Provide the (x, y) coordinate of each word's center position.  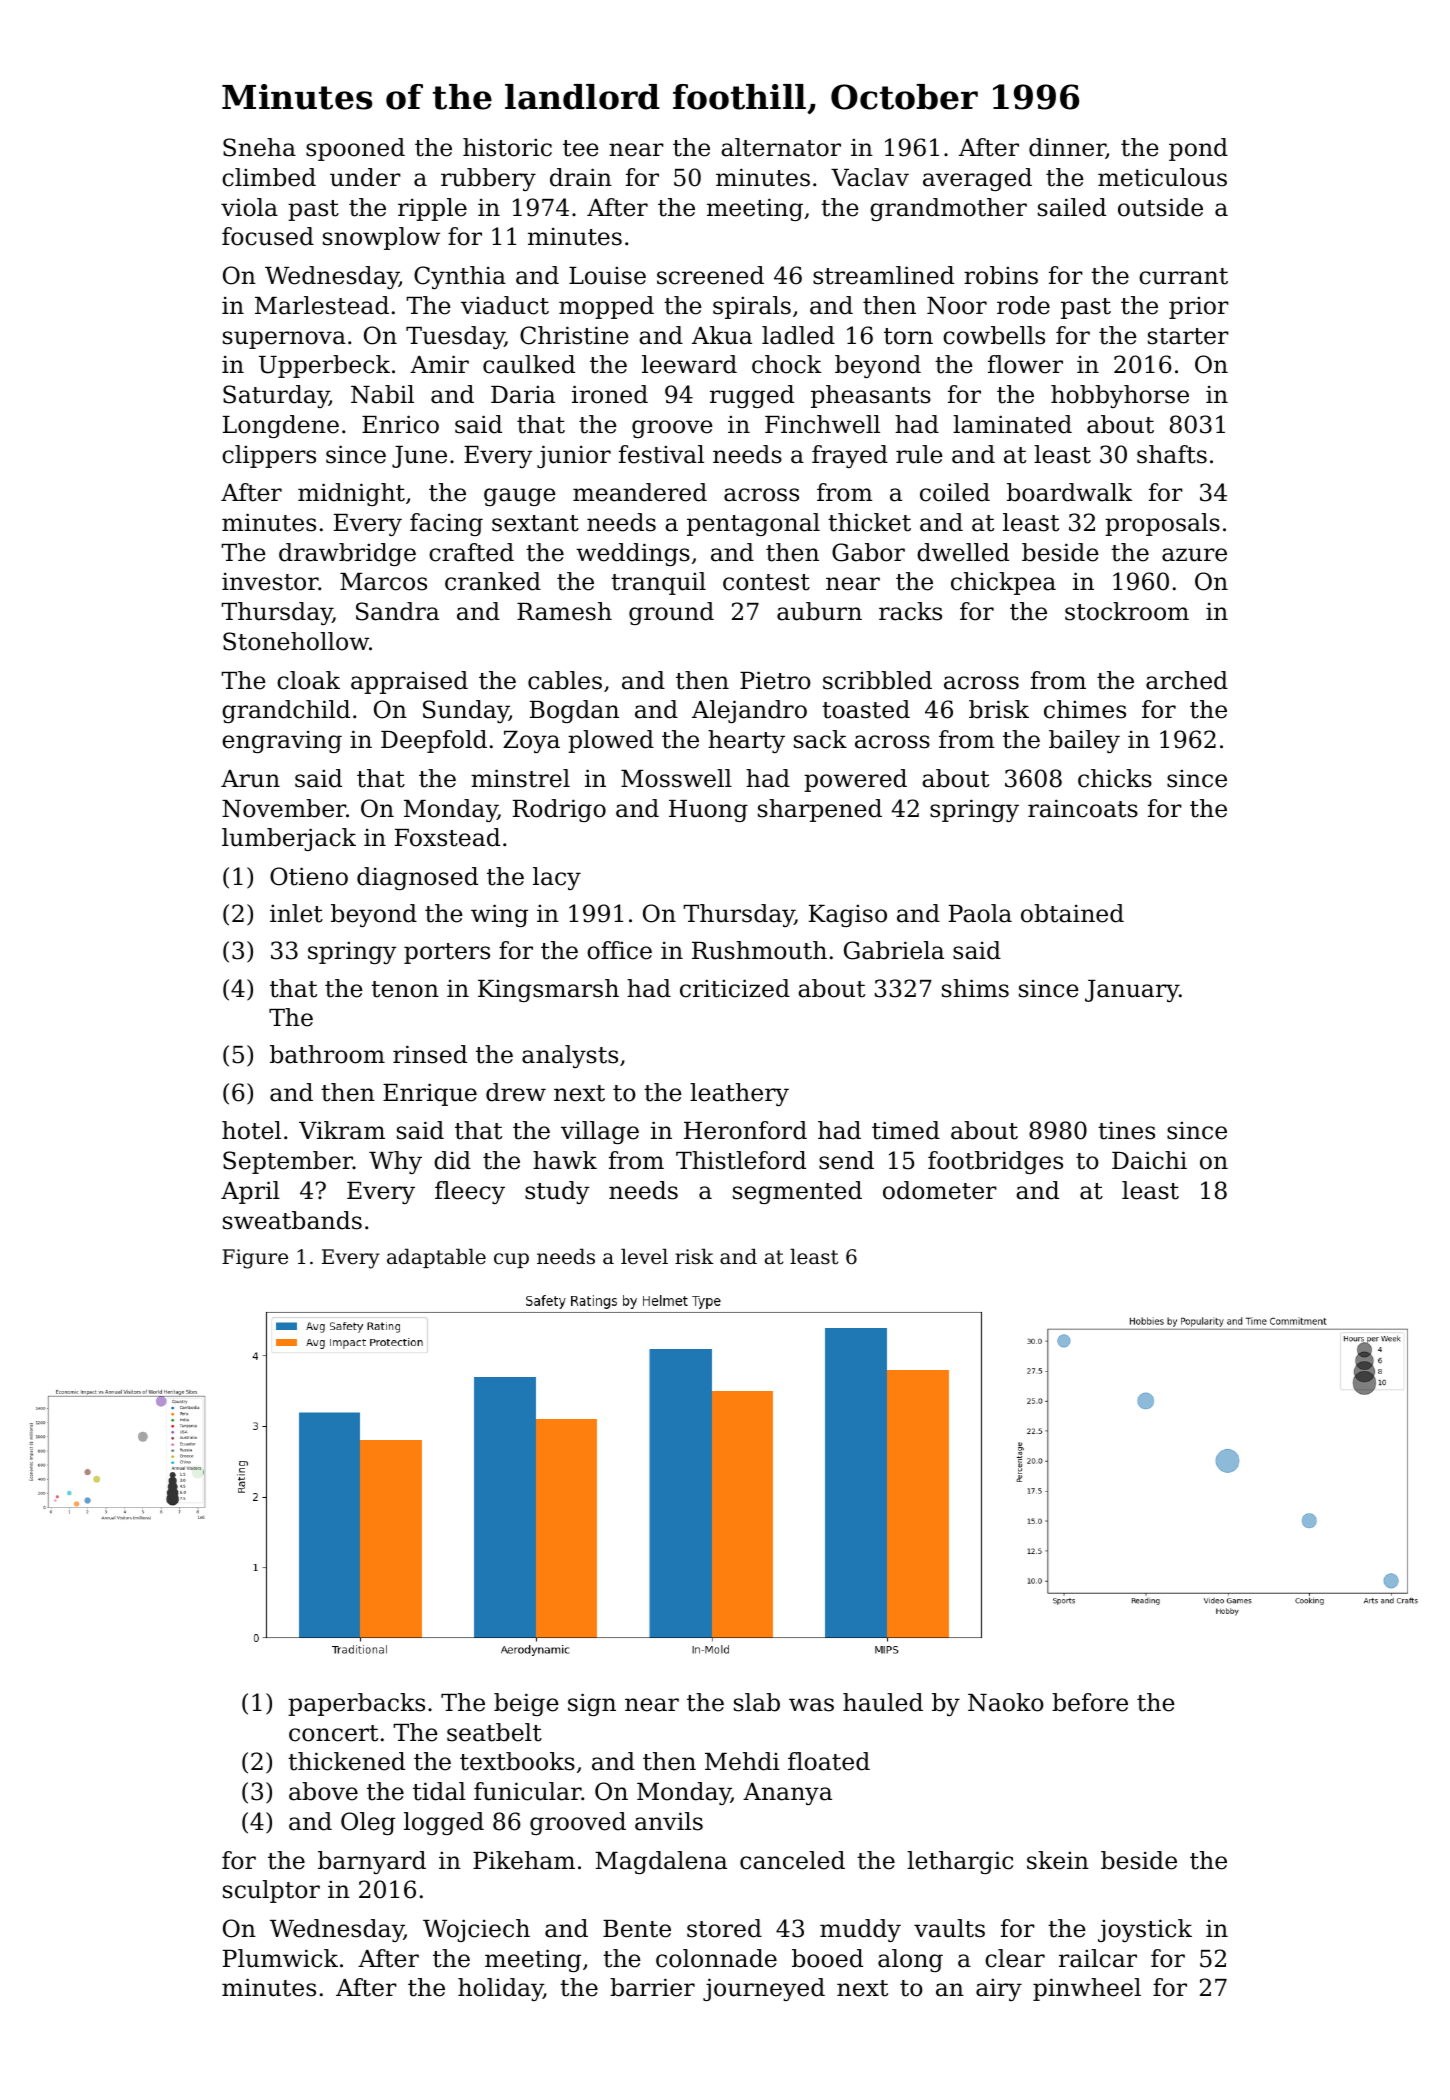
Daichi (1149, 1160)
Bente (637, 1929)
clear (1015, 1958)
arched (1187, 680)
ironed (610, 394)
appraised (409, 682)
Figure (255, 1259)
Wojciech (476, 1930)
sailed (1072, 207)
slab (757, 1702)
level (644, 1256)
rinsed (430, 1054)
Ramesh (564, 611)
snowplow (381, 238)
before (1090, 1702)
